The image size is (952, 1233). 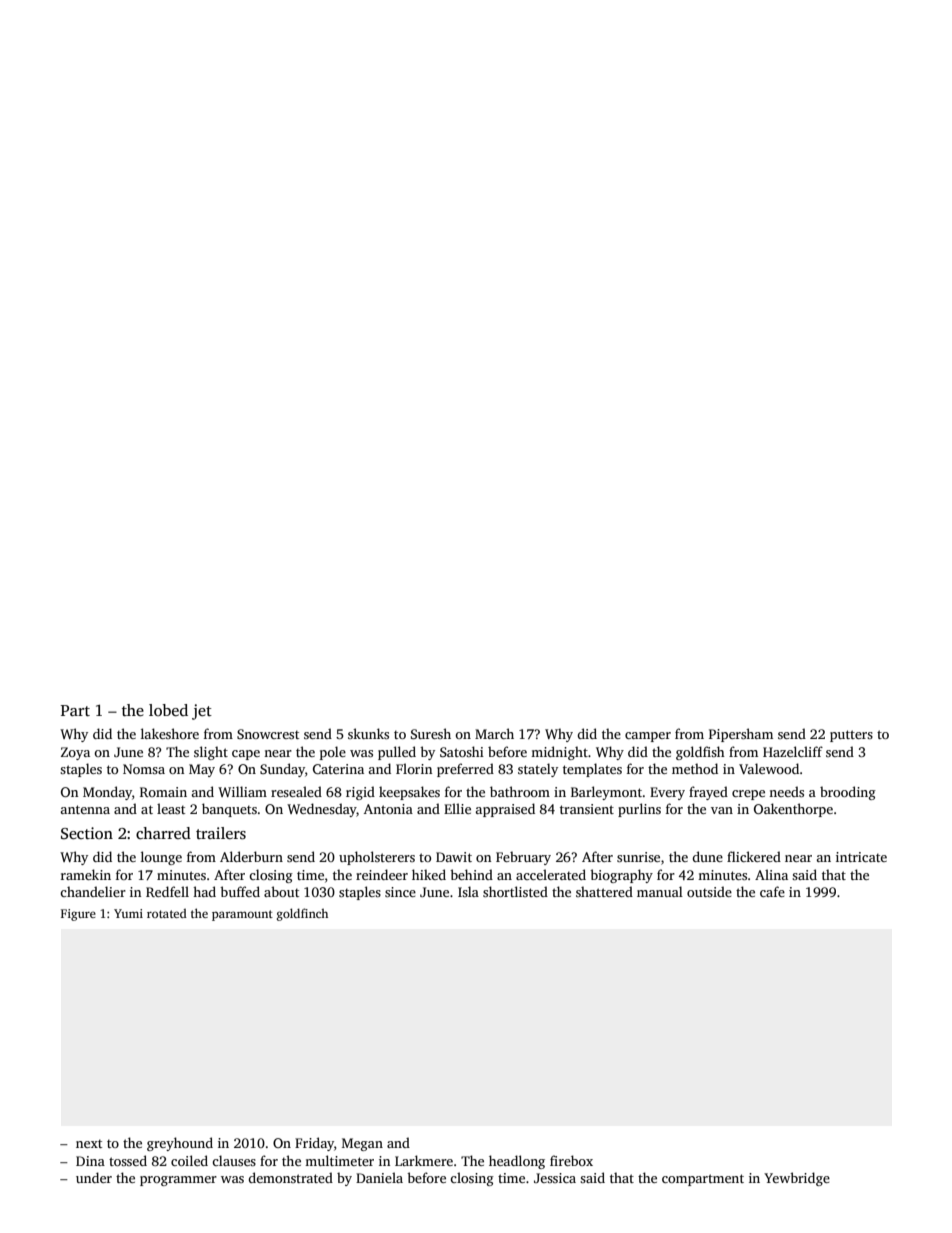 What do you see at coordinates (163, 792) in the image?
I see `Romain` at bounding box center [163, 792].
